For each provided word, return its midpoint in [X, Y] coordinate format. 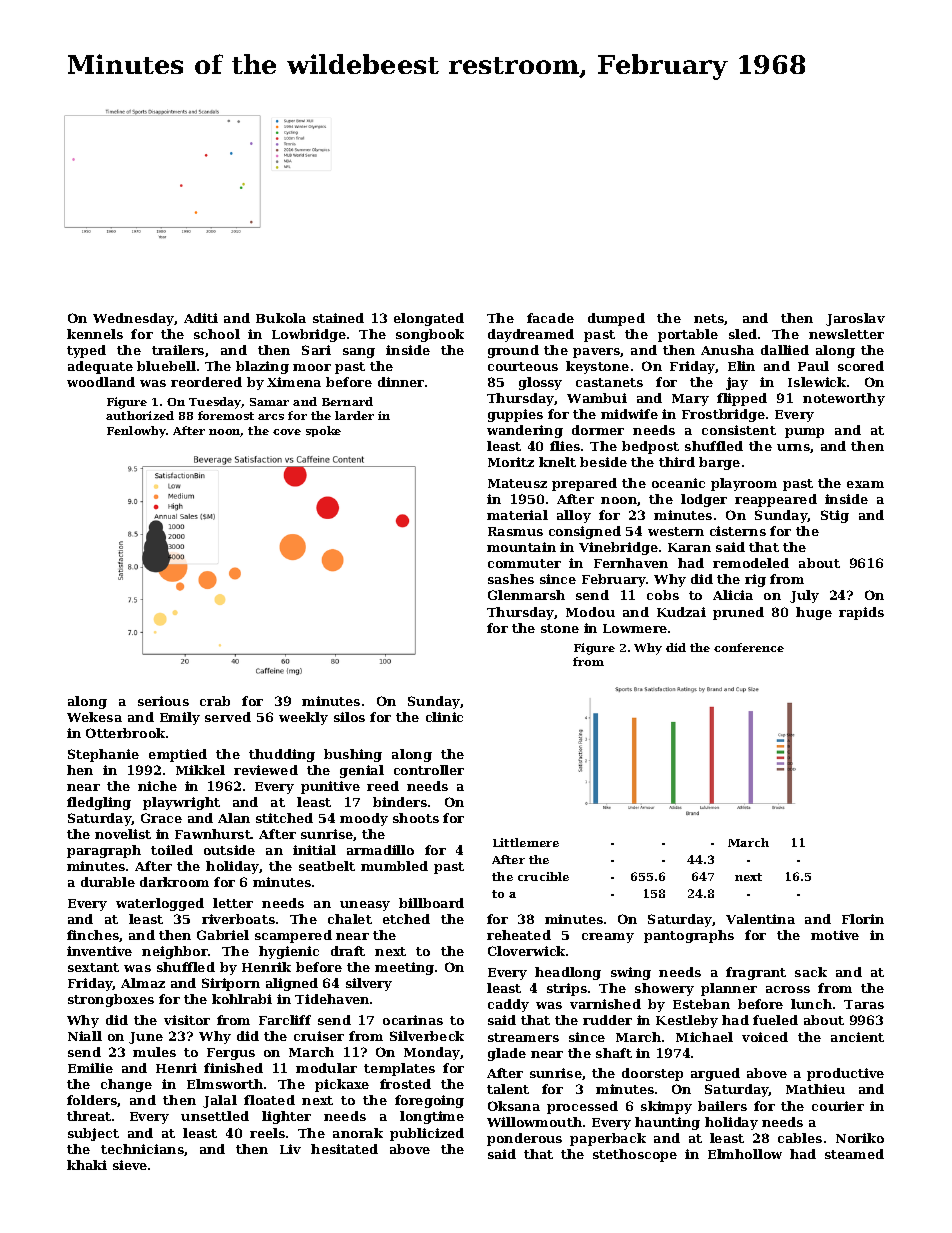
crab [215, 701]
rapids [861, 613]
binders [400, 802]
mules [154, 1052]
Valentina [760, 919]
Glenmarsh [526, 595]
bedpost [650, 447]
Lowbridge [309, 335]
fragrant [756, 973]
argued [715, 1074]
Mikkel [200, 770]
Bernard [347, 401]
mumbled [394, 866]
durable [108, 882]
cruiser [319, 1036]
